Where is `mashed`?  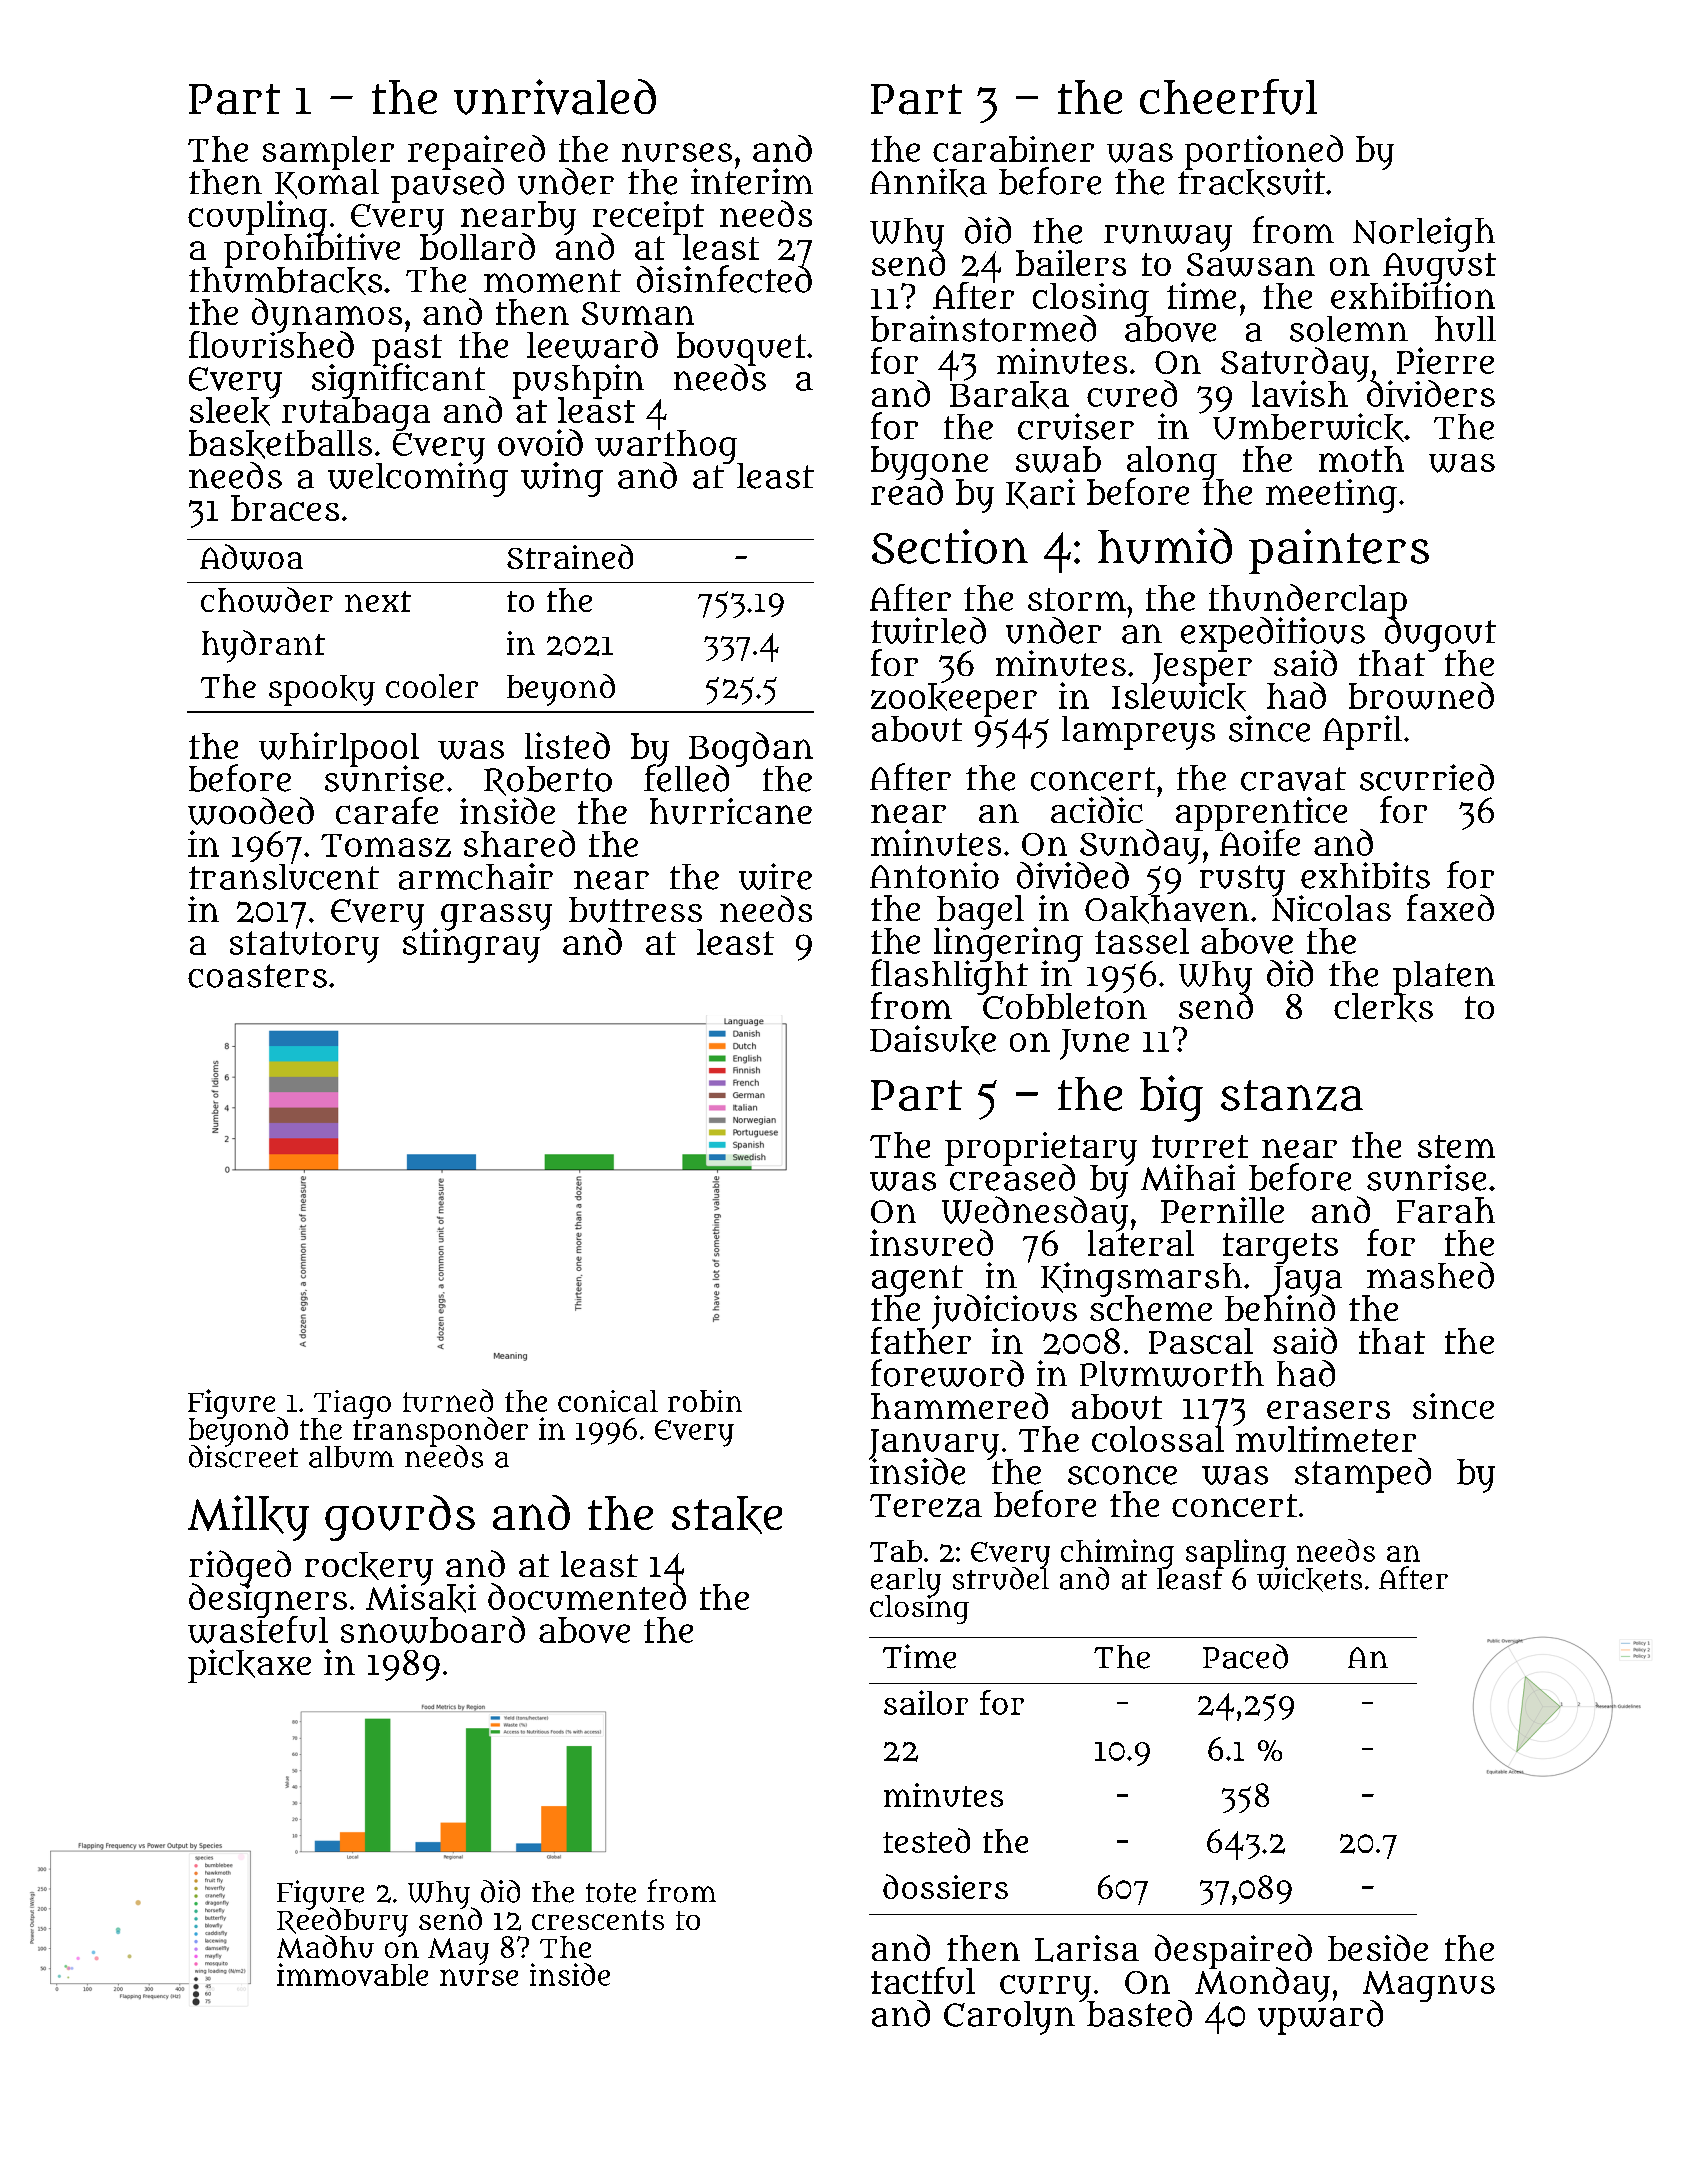 mashed is located at coordinates (1430, 1275).
